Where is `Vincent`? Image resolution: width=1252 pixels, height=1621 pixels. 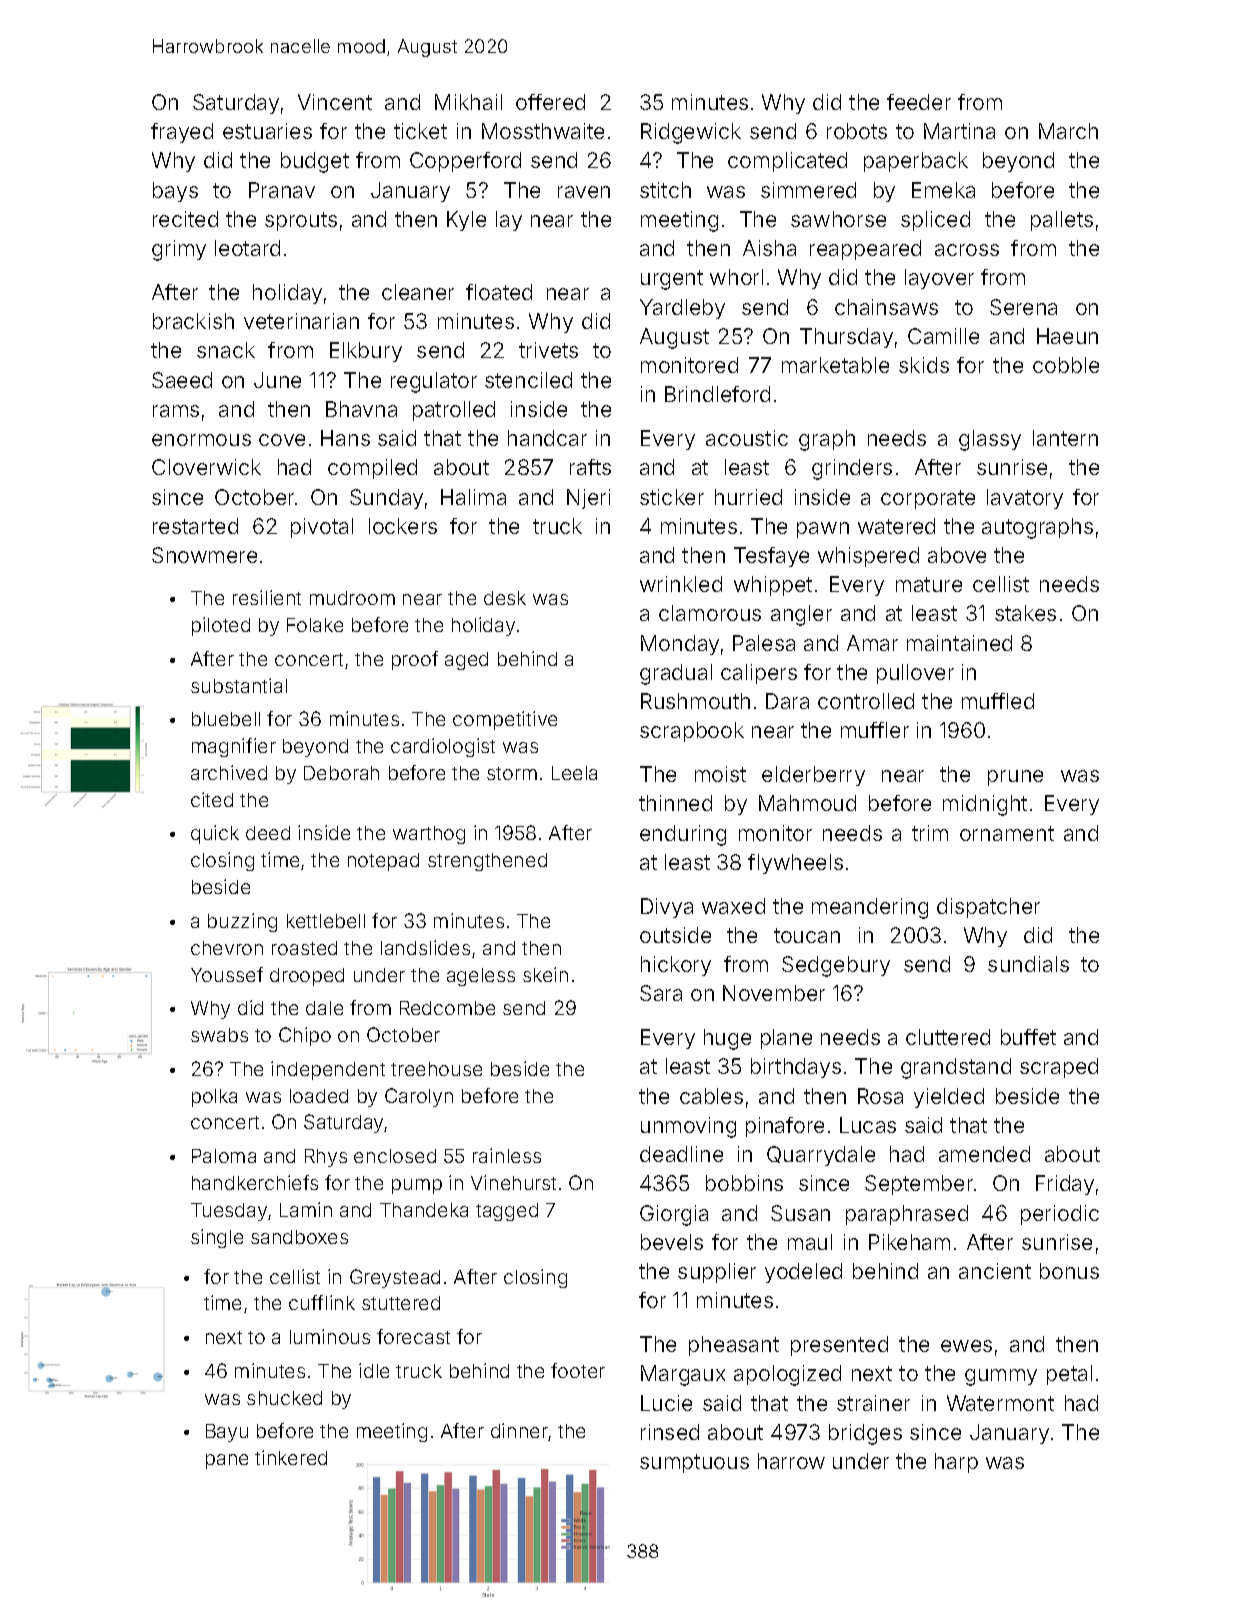
Vincent is located at coordinates (335, 102).
